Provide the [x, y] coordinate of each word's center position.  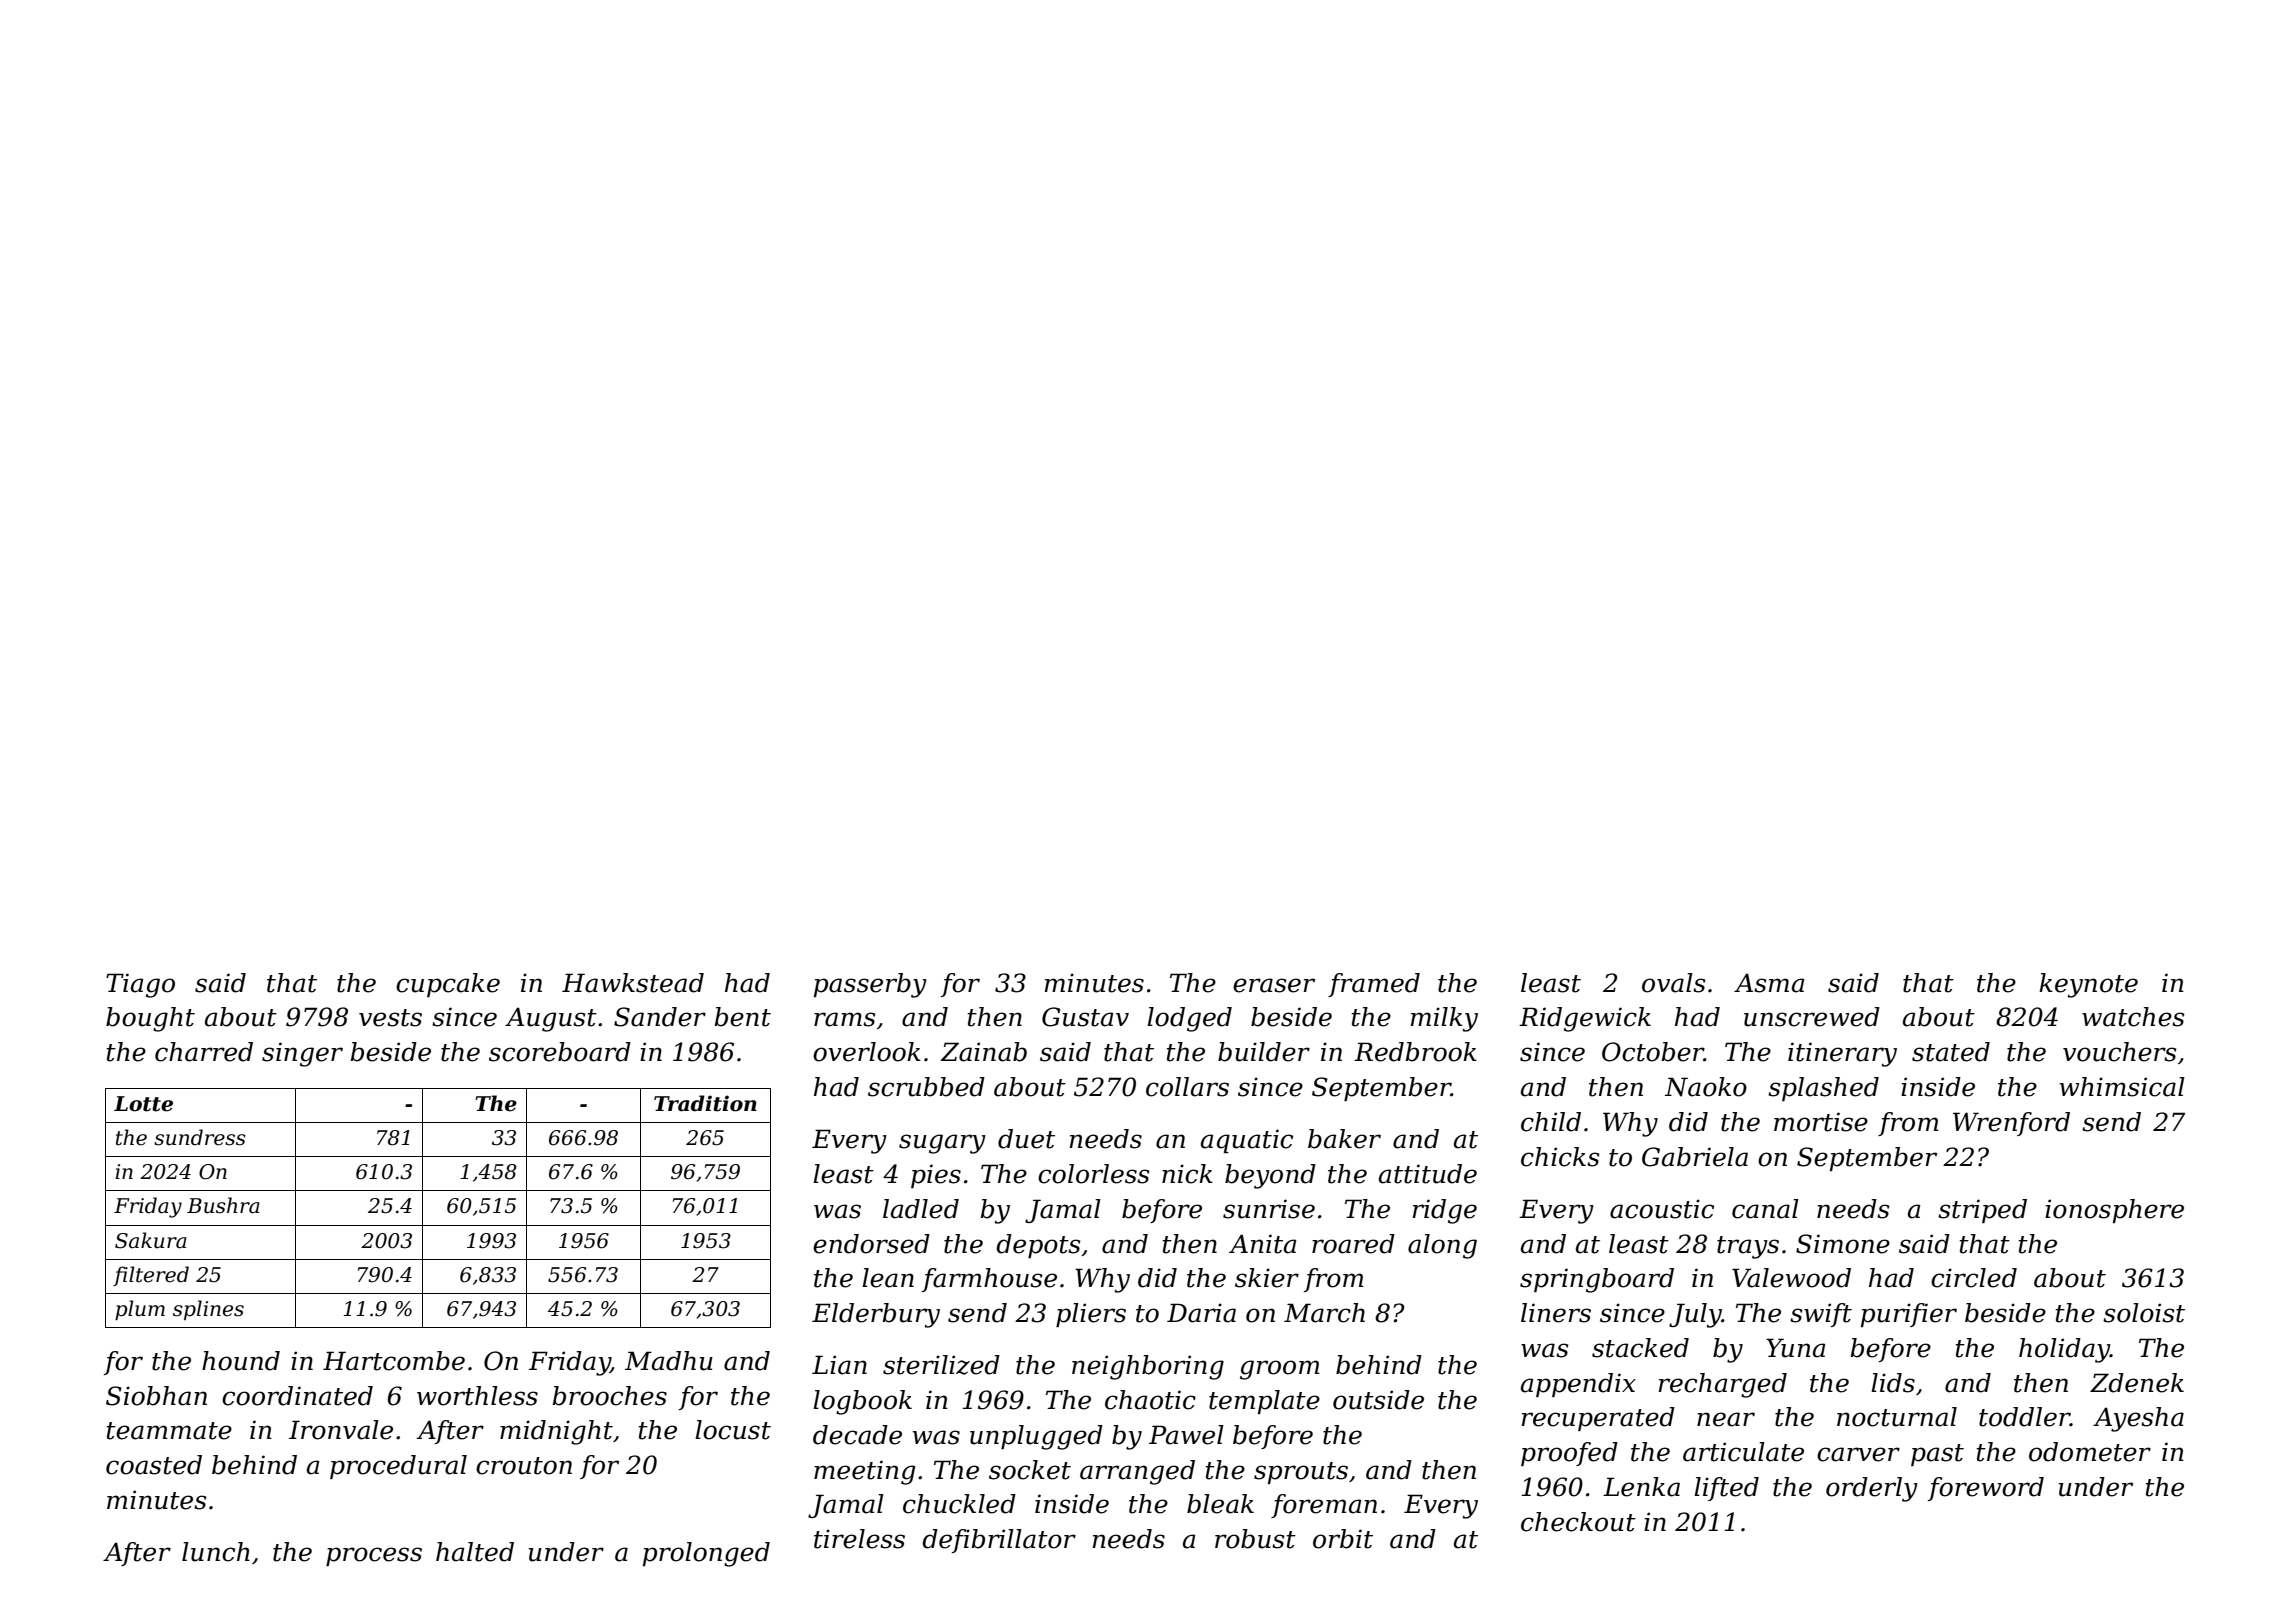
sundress [200, 1137]
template [1264, 1402]
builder [1264, 1052]
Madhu [669, 1361]
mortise [1821, 1122]
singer [302, 1054]
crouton [524, 1466]
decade [857, 1435]
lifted [1726, 1489]
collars [1187, 1087]
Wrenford [2011, 1124]
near [1726, 1419]
